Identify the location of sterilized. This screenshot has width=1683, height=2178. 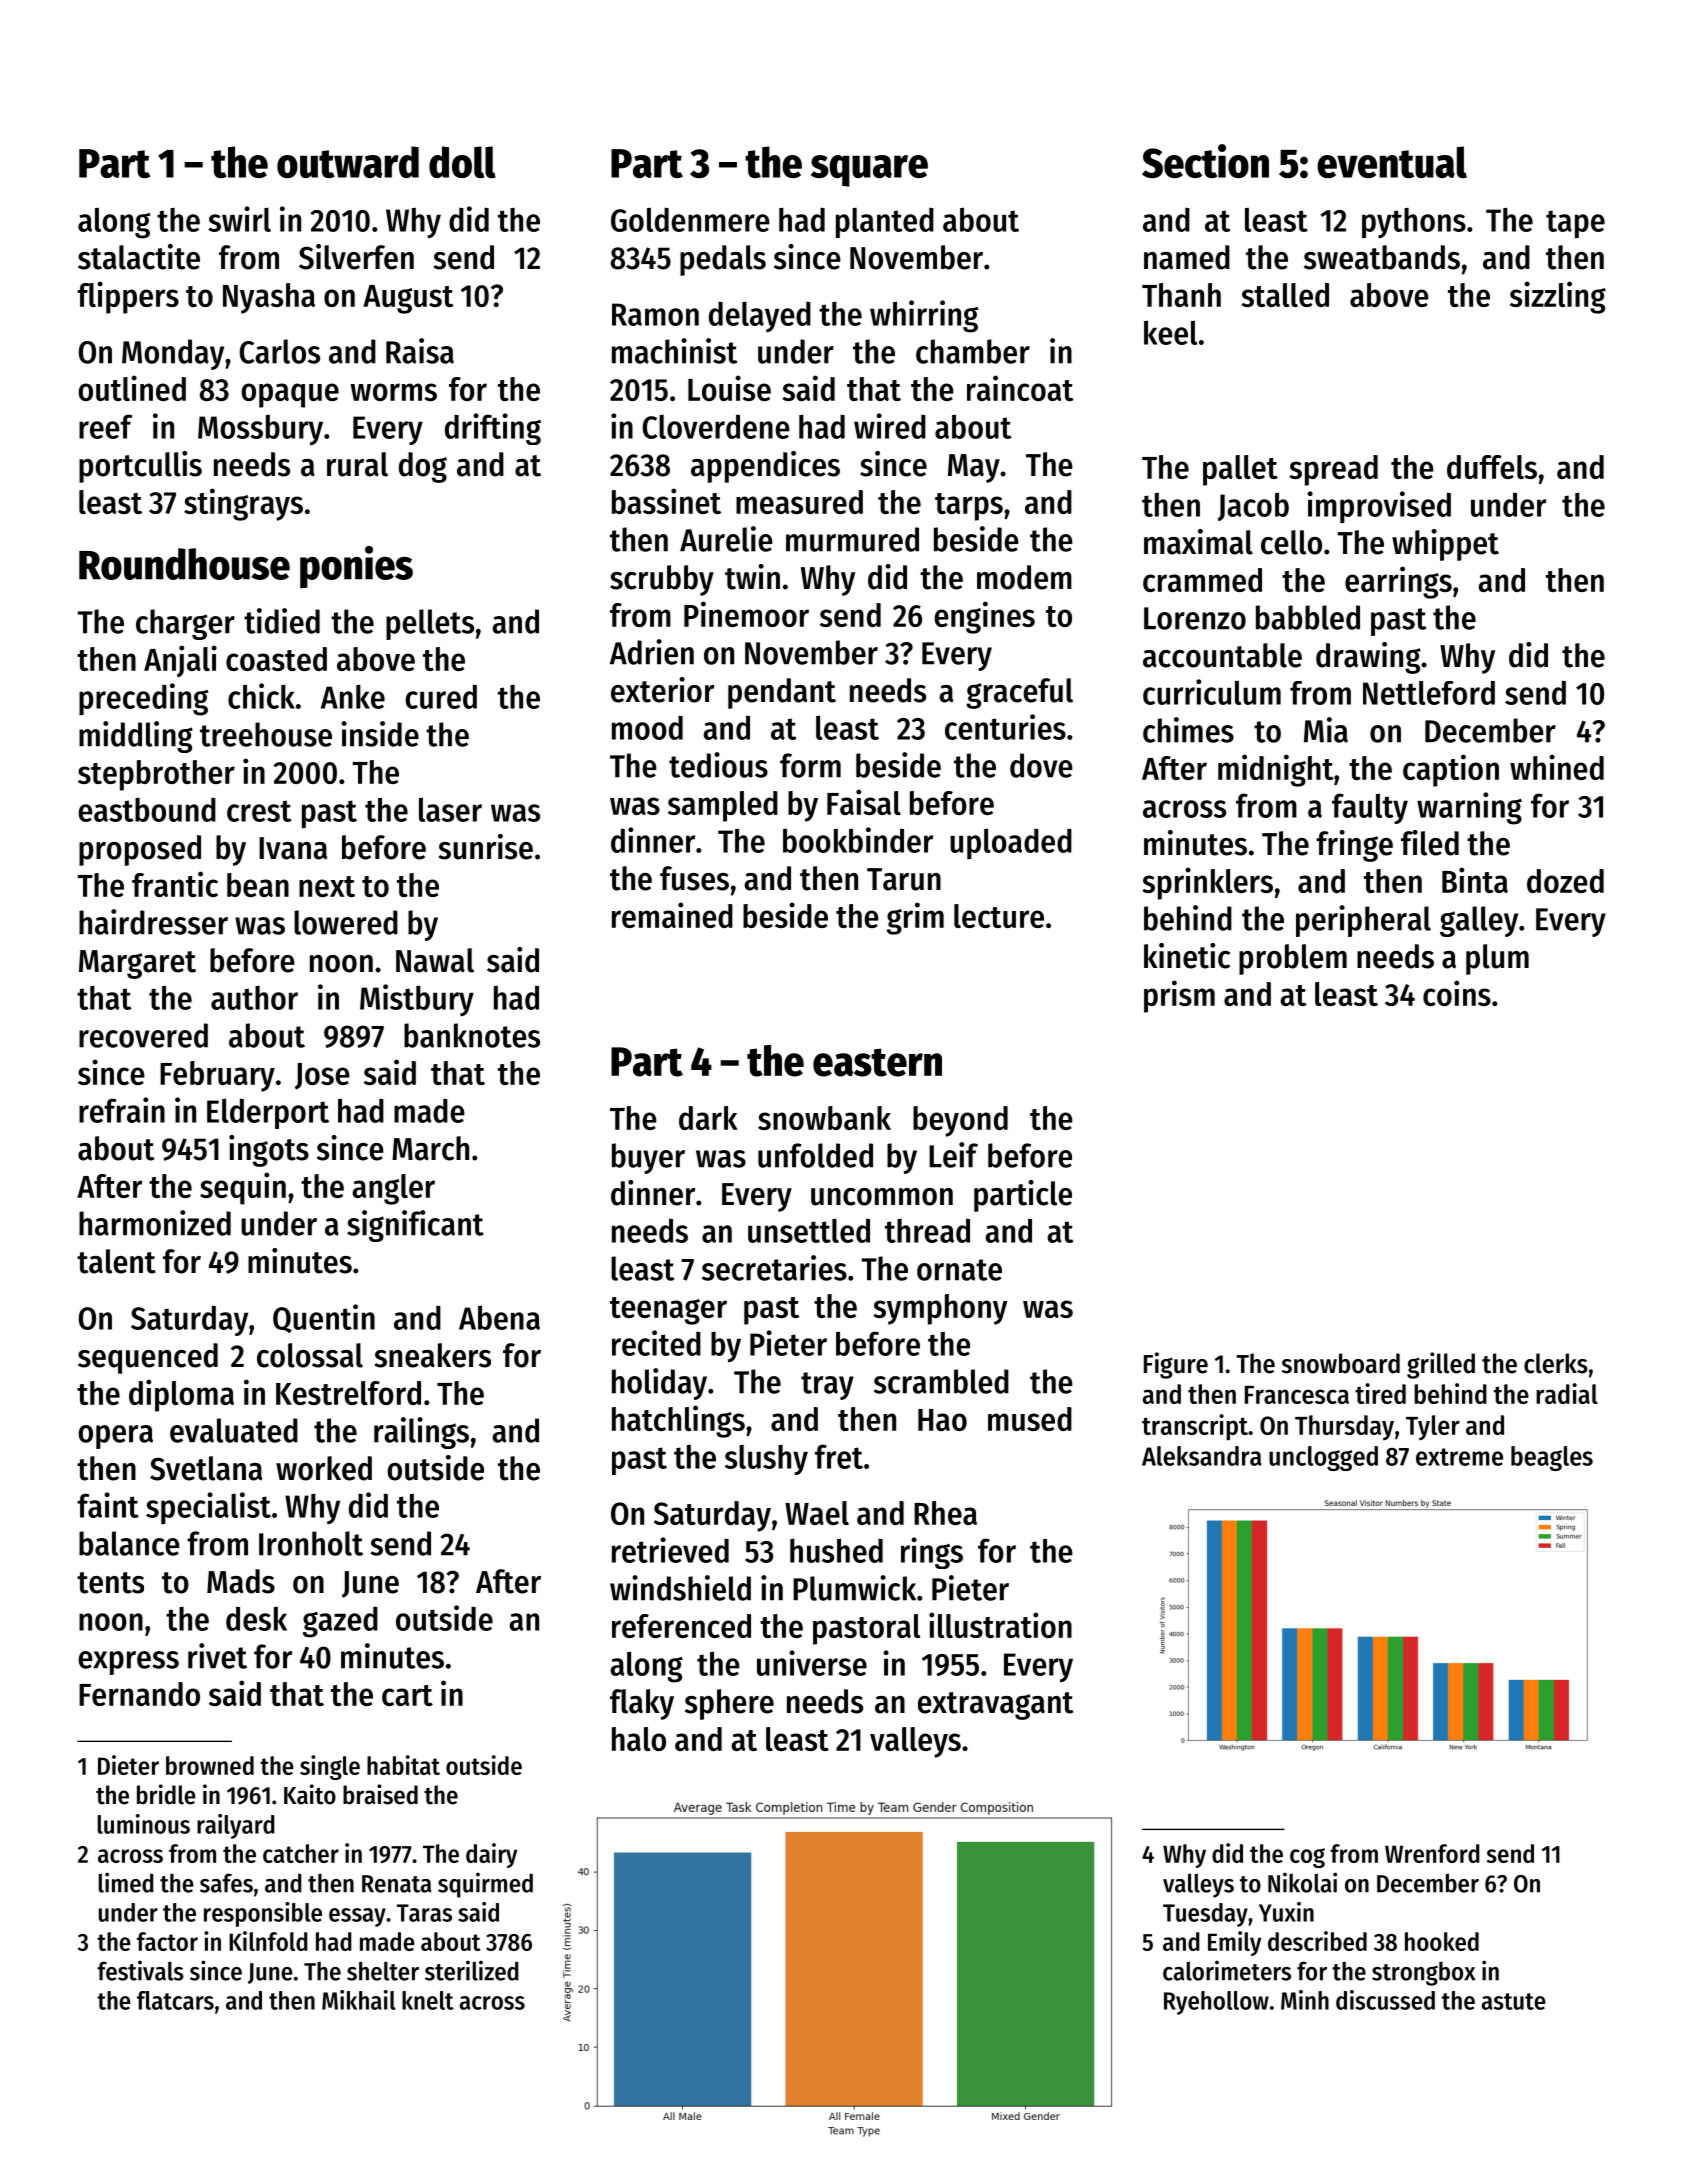
(472, 1970).
